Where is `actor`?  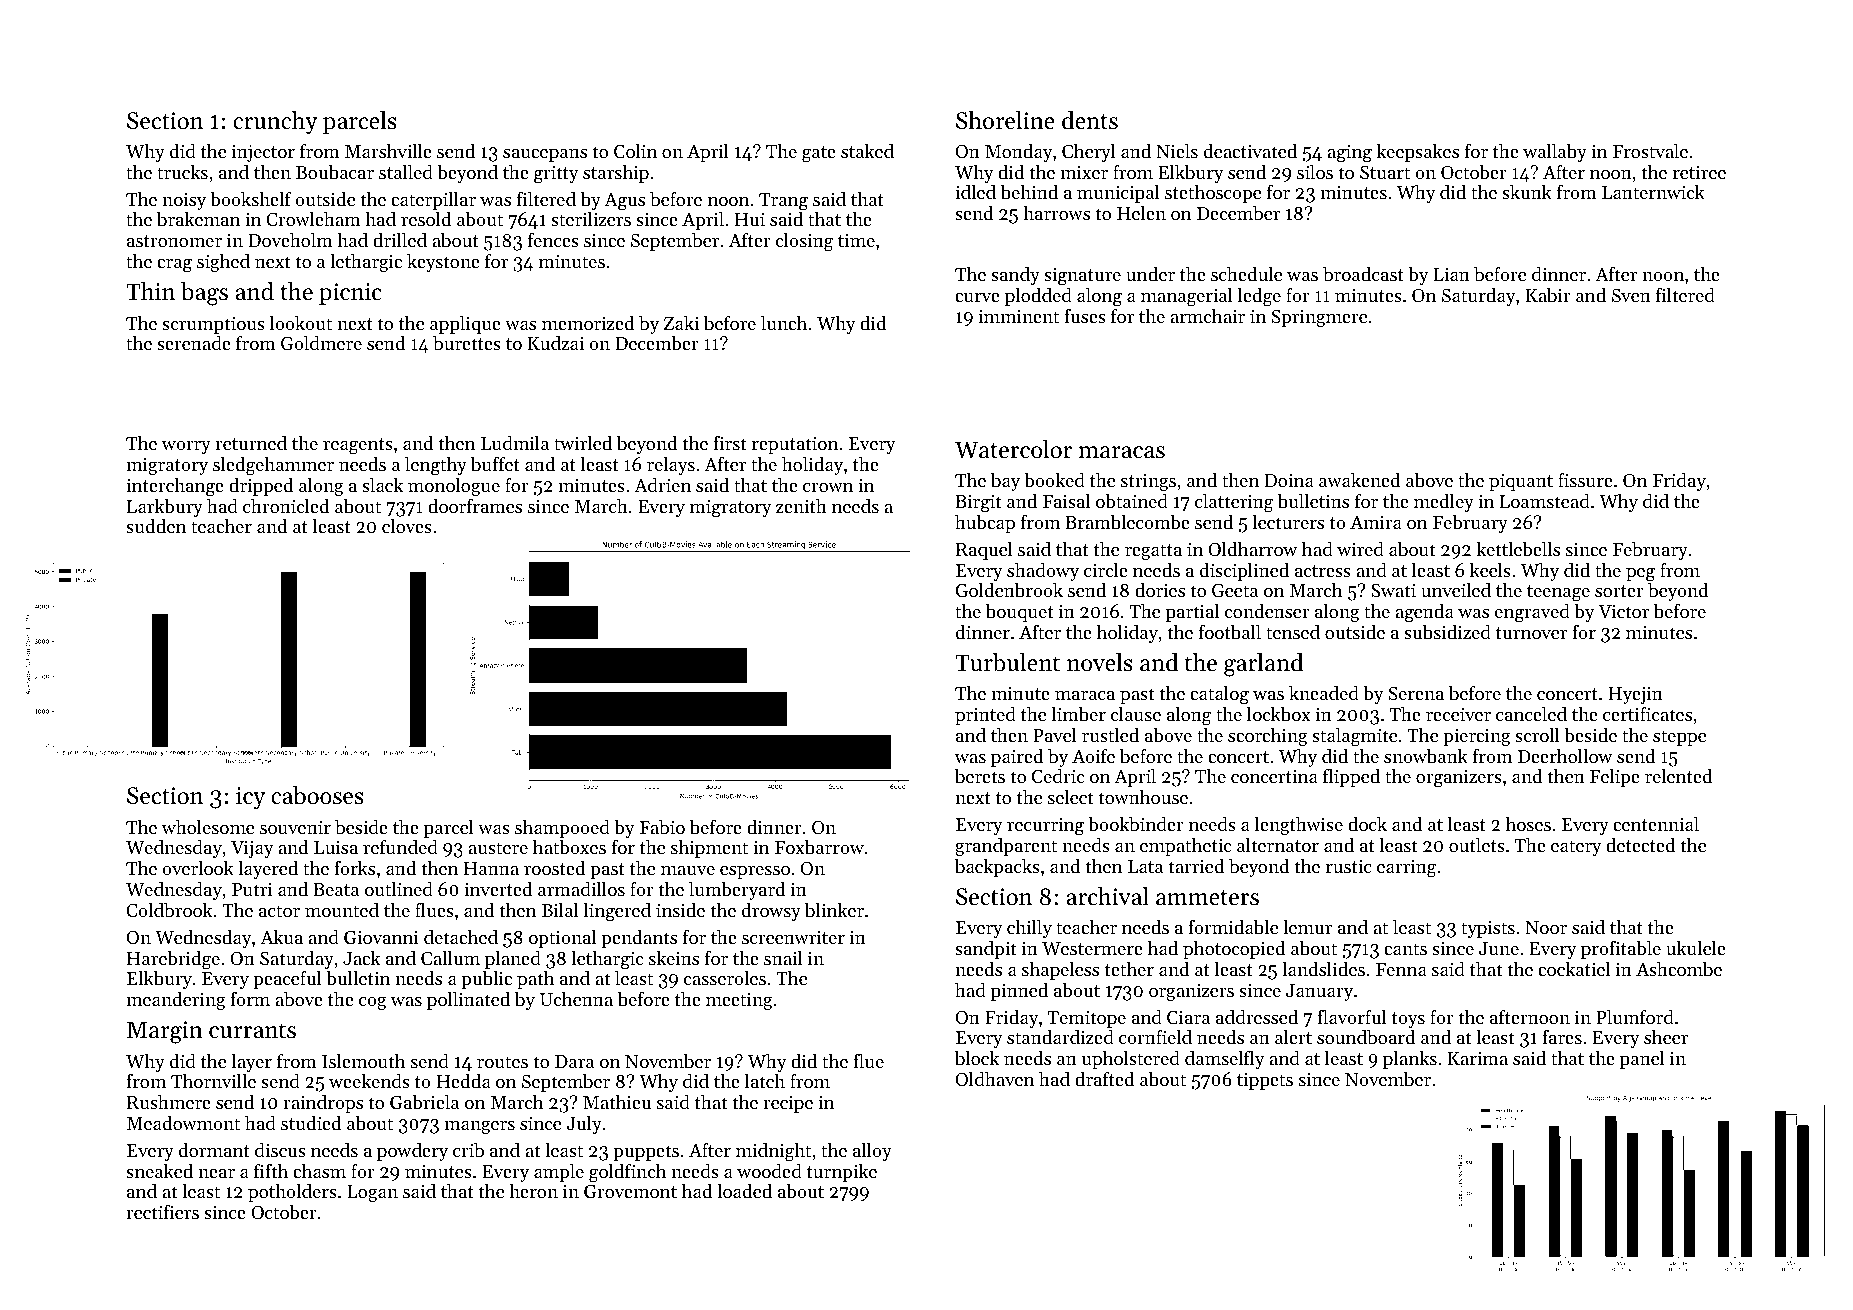 actor is located at coordinates (279, 911).
